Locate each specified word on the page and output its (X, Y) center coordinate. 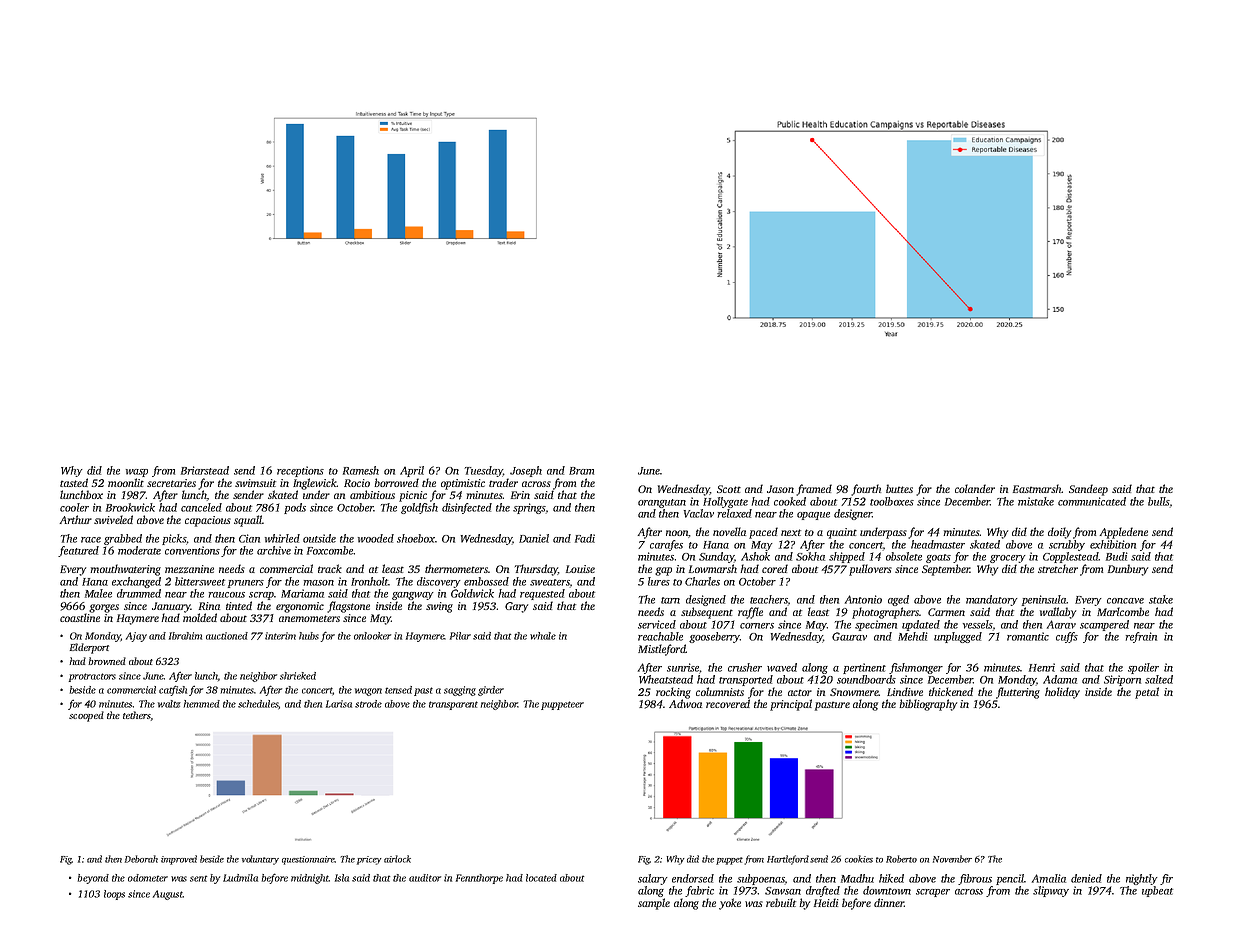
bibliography (928, 705)
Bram (581, 471)
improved (179, 860)
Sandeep (1088, 490)
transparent (453, 705)
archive (274, 550)
